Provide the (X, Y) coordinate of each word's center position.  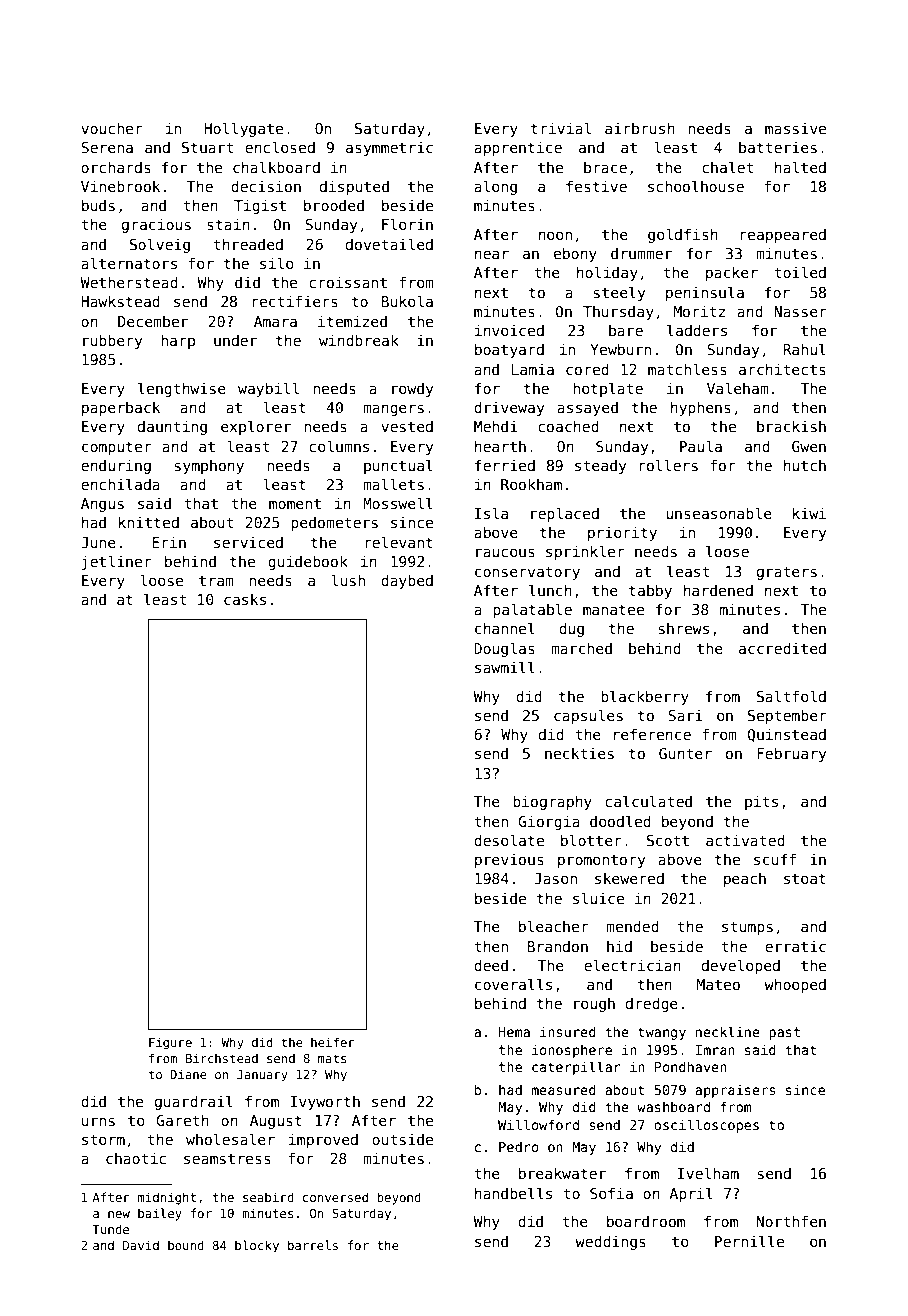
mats (332, 1058)
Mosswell (398, 503)
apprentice (518, 148)
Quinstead (787, 735)
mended (632, 926)
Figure (170, 1043)
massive (795, 128)
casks (245, 599)
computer (117, 448)
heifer (332, 1042)
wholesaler (230, 1139)
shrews (684, 628)
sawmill (505, 667)
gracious (156, 225)
